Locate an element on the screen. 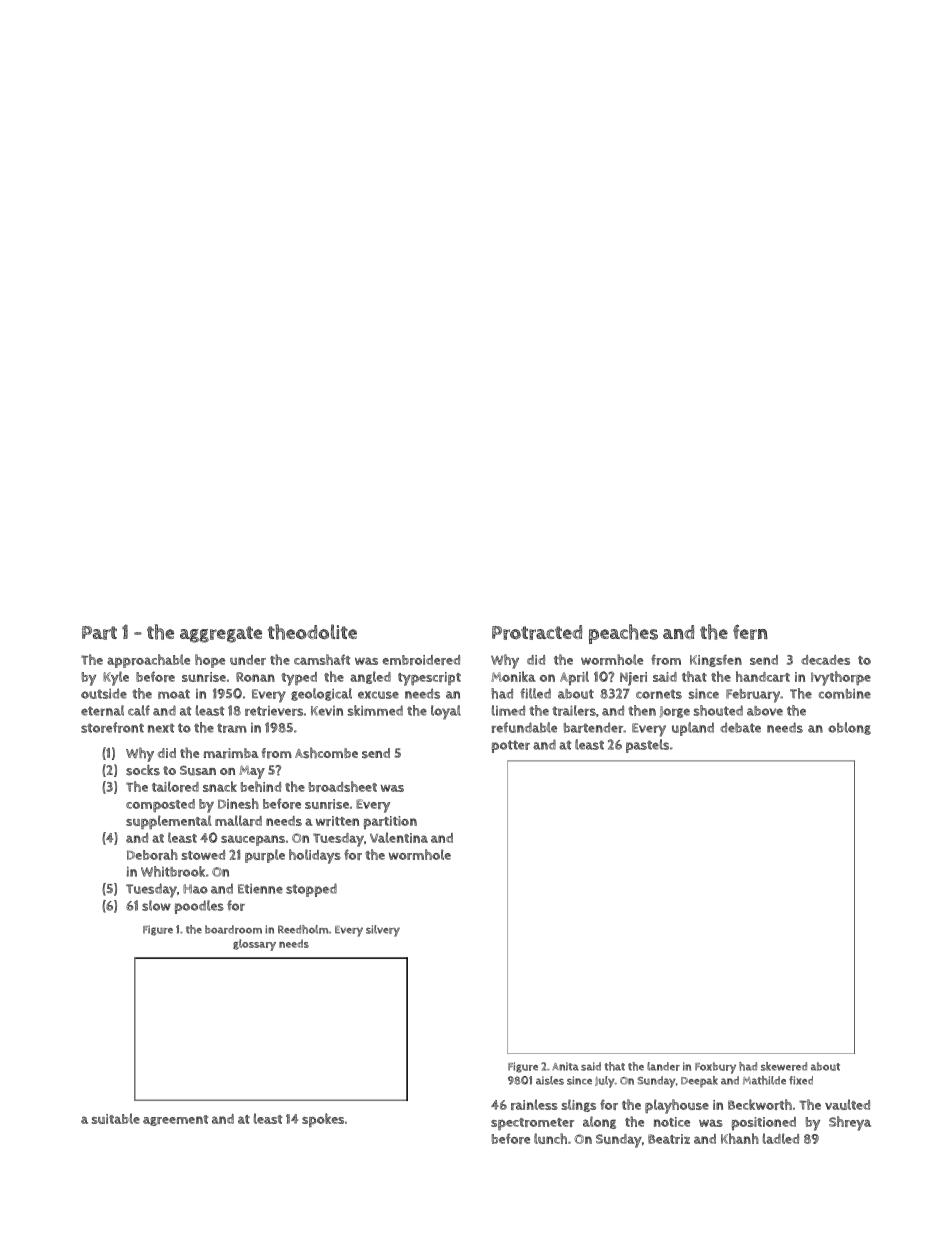  silvery is located at coordinates (383, 931).
